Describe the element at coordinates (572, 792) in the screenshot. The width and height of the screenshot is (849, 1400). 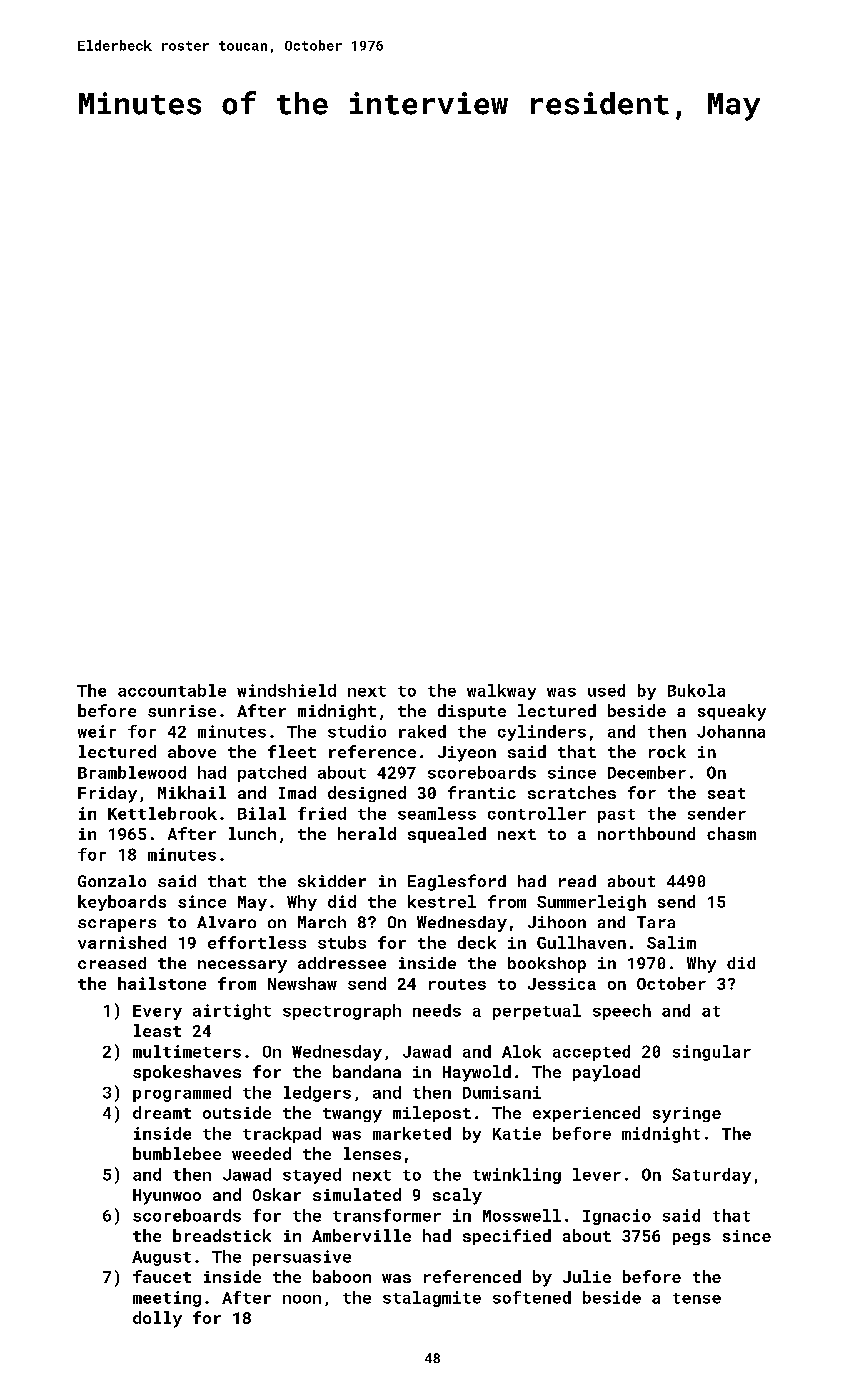
I see `scratches` at that location.
